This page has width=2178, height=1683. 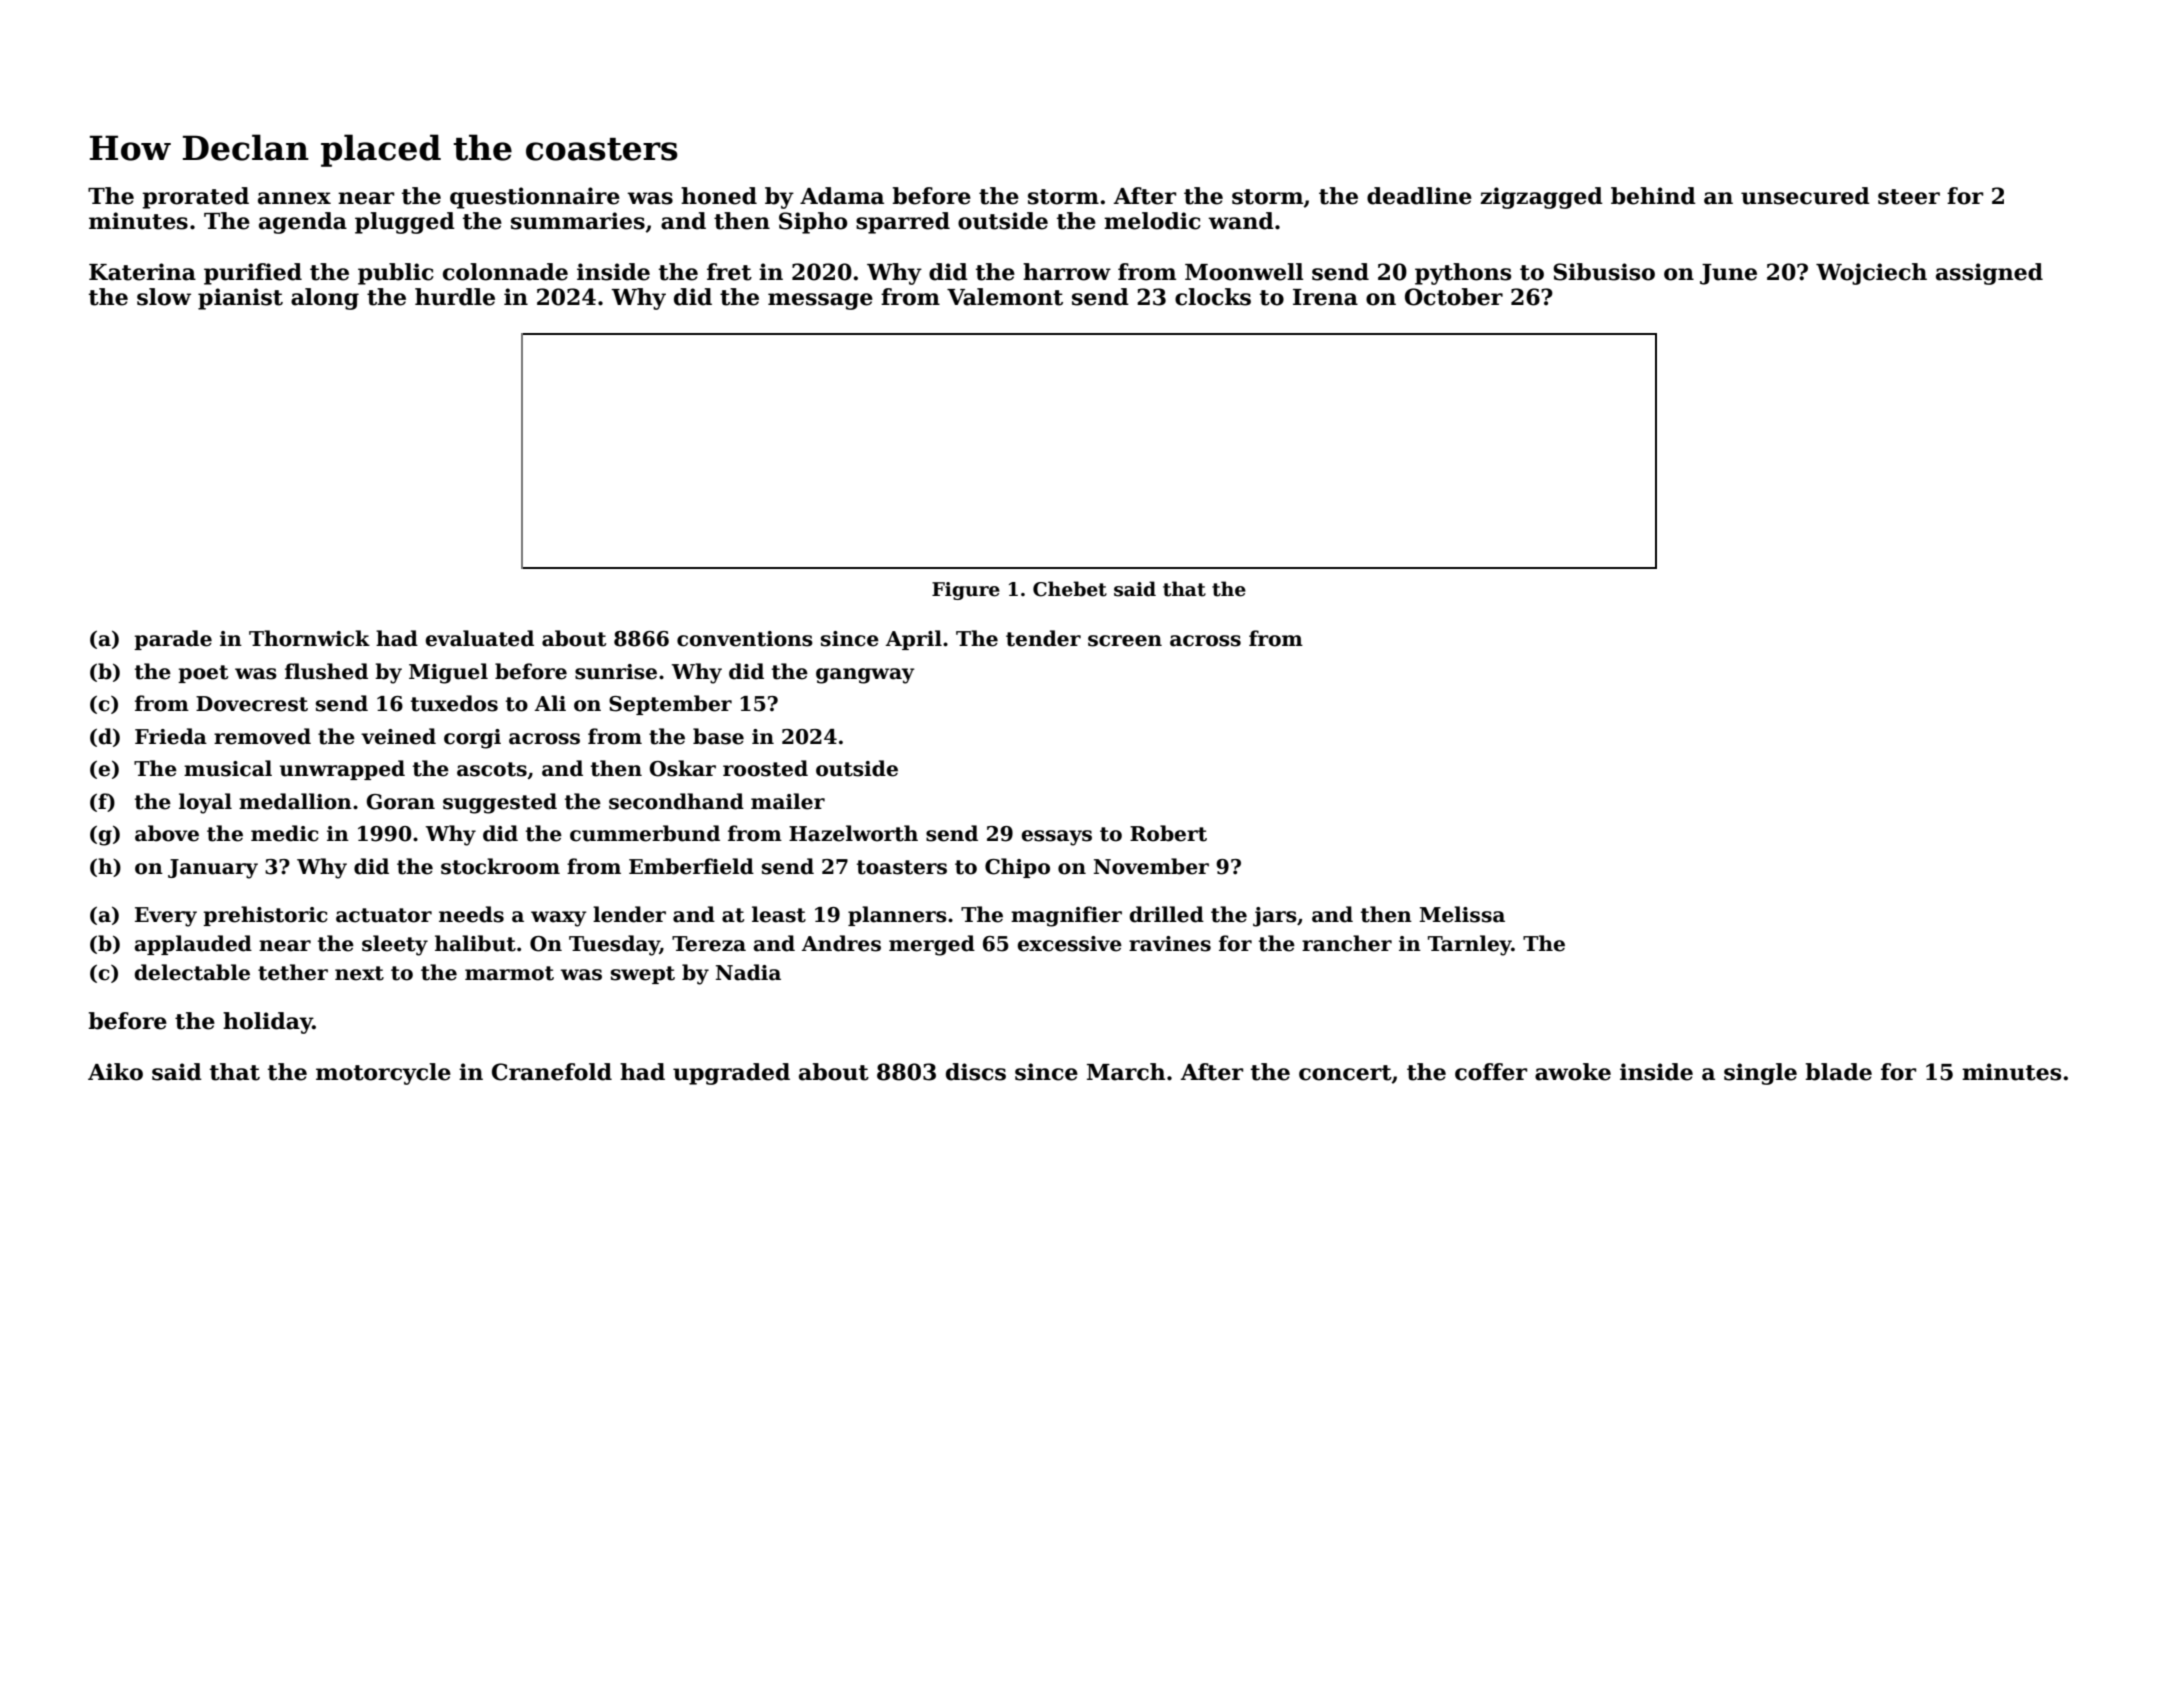 What do you see at coordinates (455, 297) in the page?
I see `hurdle` at bounding box center [455, 297].
